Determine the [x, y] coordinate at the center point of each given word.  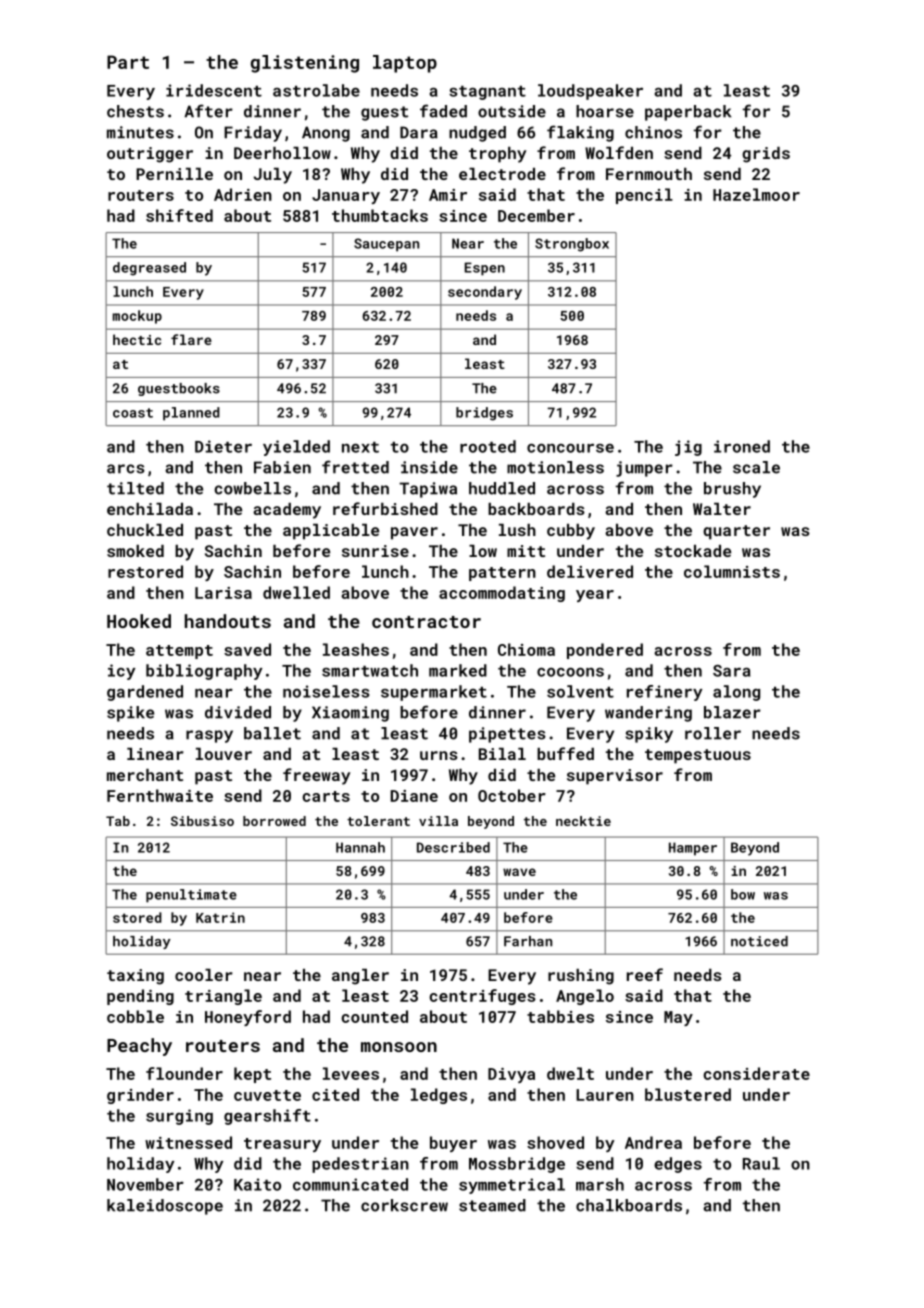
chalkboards [629, 1205]
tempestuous [698, 756]
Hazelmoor [756, 194]
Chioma [526, 649]
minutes [140, 132]
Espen [485, 269]
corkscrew [404, 1205]
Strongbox [572, 245]
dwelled [296, 592]
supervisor [615, 777]
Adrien [243, 194]
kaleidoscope [165, 1207]
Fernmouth [649, 174]
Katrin [220, 917]
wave [519, 872]
